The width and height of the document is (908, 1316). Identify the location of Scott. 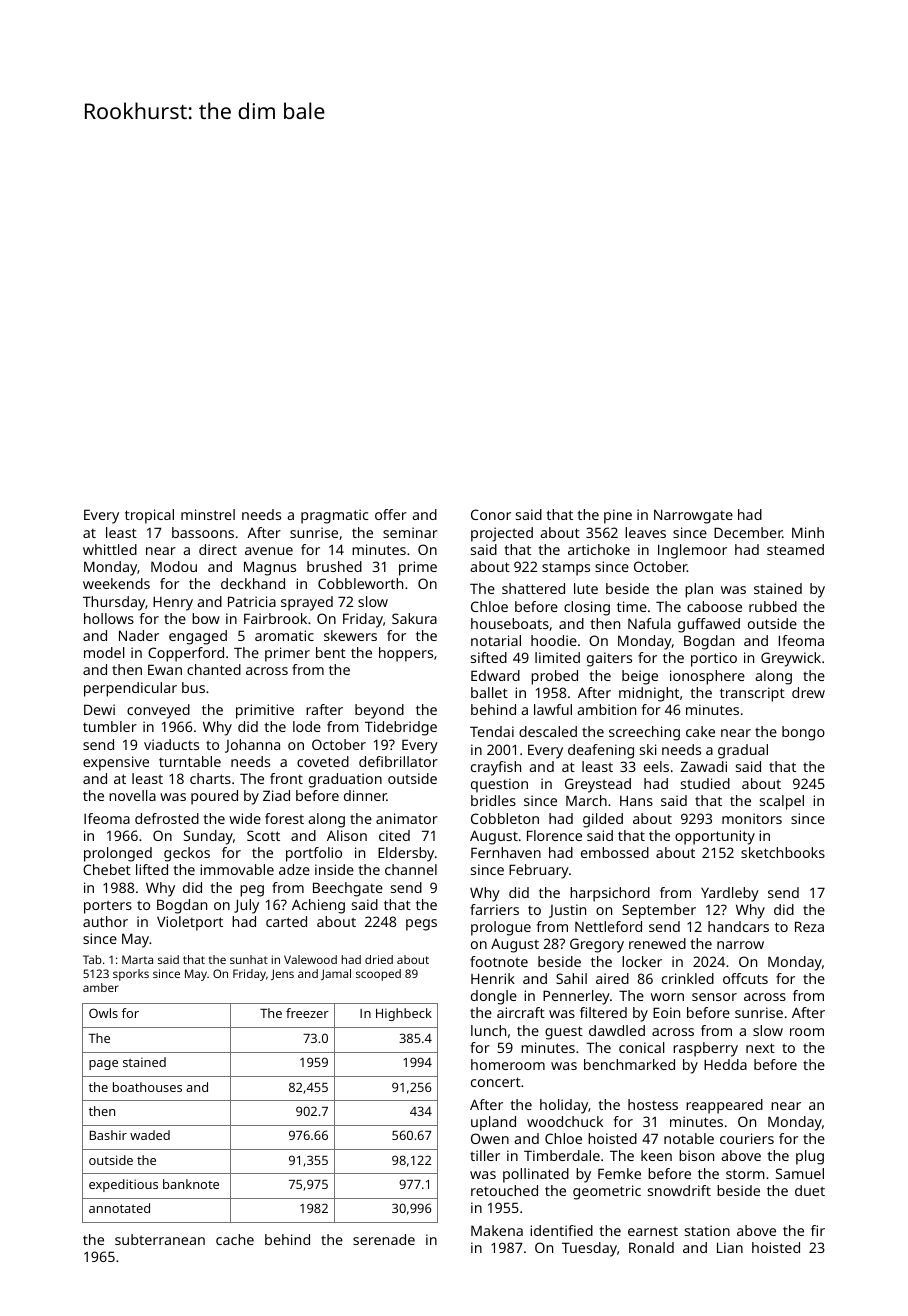
(263, 835).
